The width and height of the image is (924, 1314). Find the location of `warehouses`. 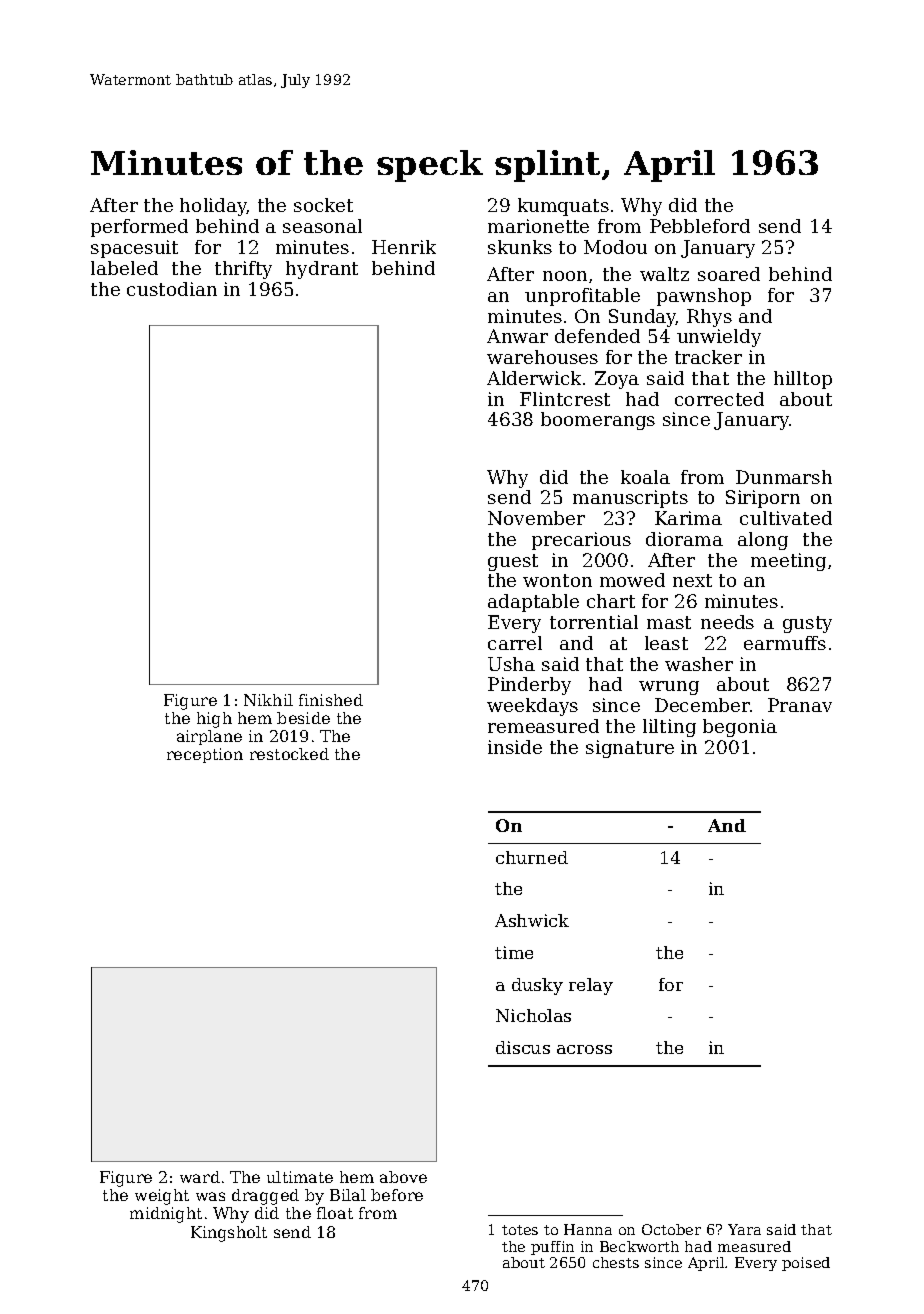

warehouses is located at coordinates (542, 357).
